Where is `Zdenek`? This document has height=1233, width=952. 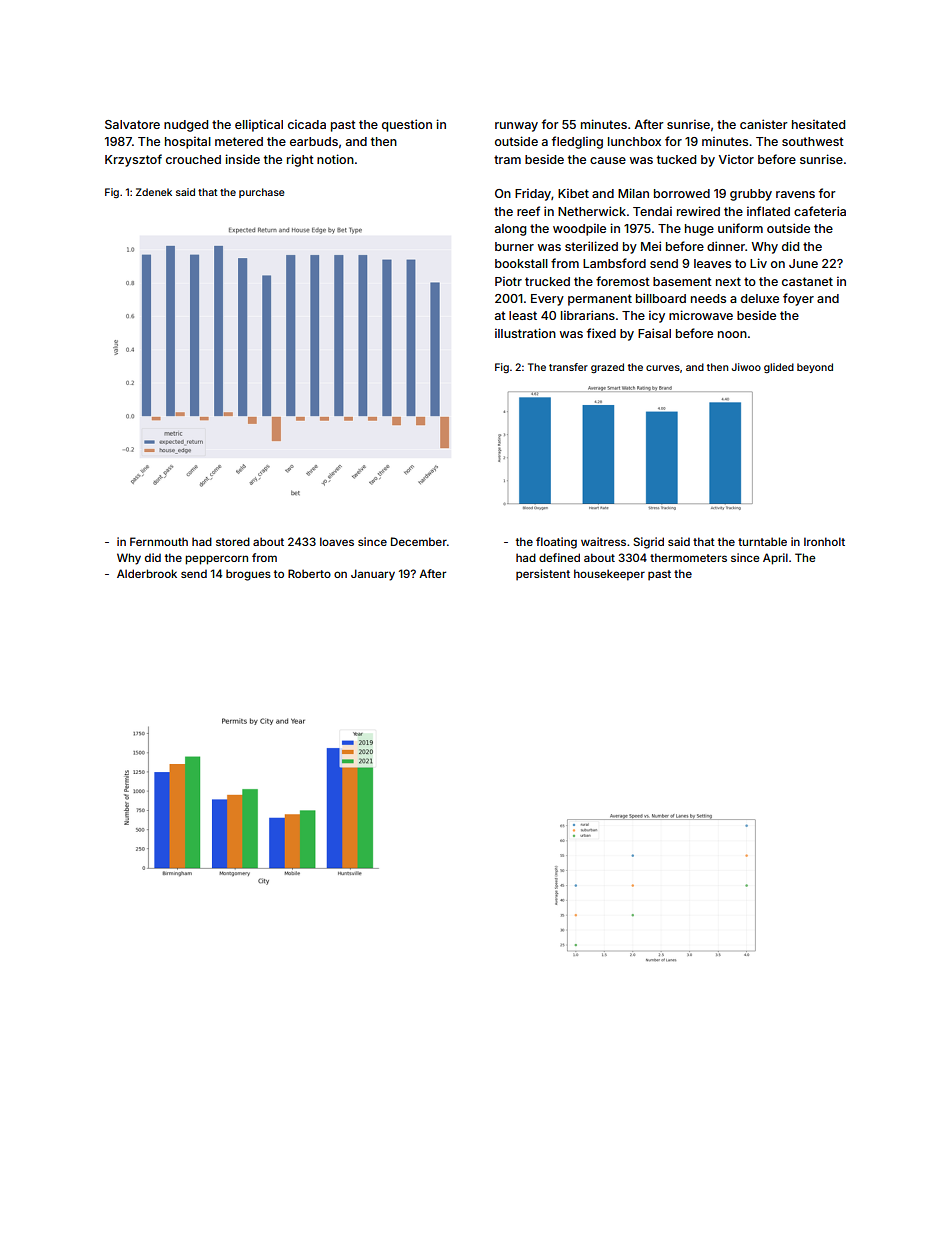
Zdenek is located at coordinates (154, 192).
